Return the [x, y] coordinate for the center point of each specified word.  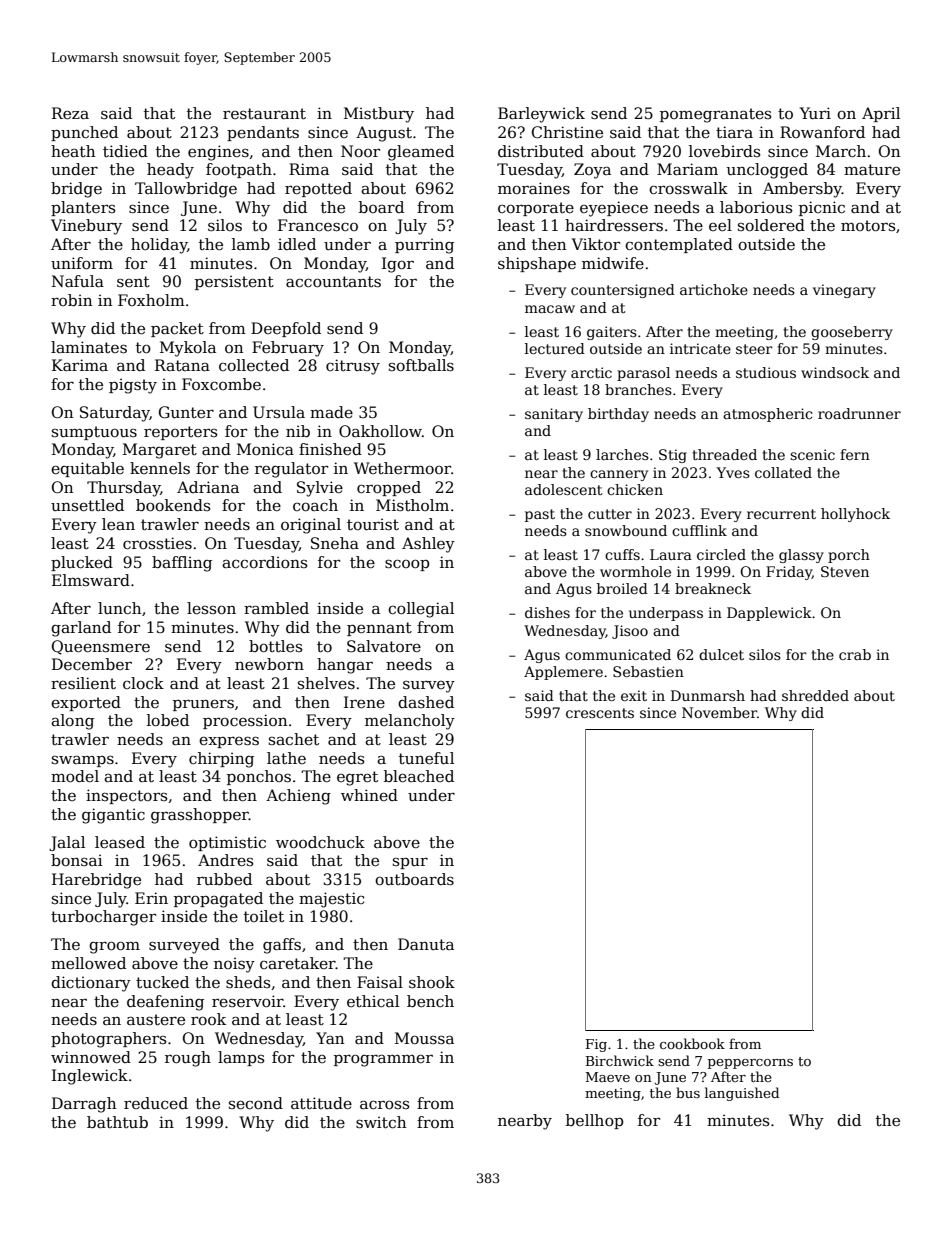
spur [410, 863]
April [881, 114]
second [256, 1103]
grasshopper [200, 816]
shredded [815, 695]
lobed [168, 720]
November [719, 712]
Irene [364, 702]
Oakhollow [380, 431]
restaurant [264, 114]
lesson [211, 608]
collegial [421, 610]
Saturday [115, 414]
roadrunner [859, 413]
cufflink [699, 530]
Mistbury [379, 115]
